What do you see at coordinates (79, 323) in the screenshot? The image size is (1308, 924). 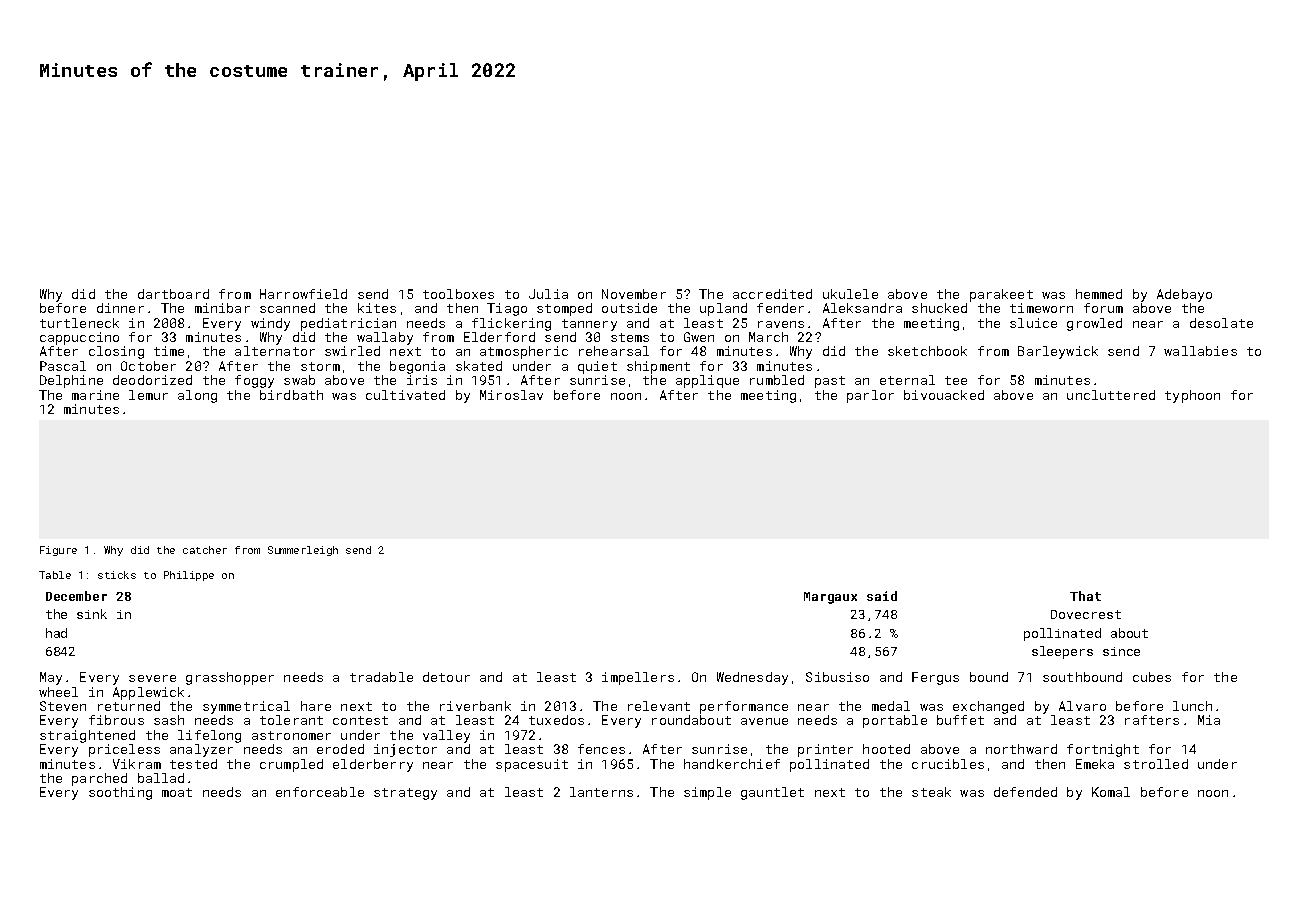 I see `turtleneck` at bounding box center [79, 323].
